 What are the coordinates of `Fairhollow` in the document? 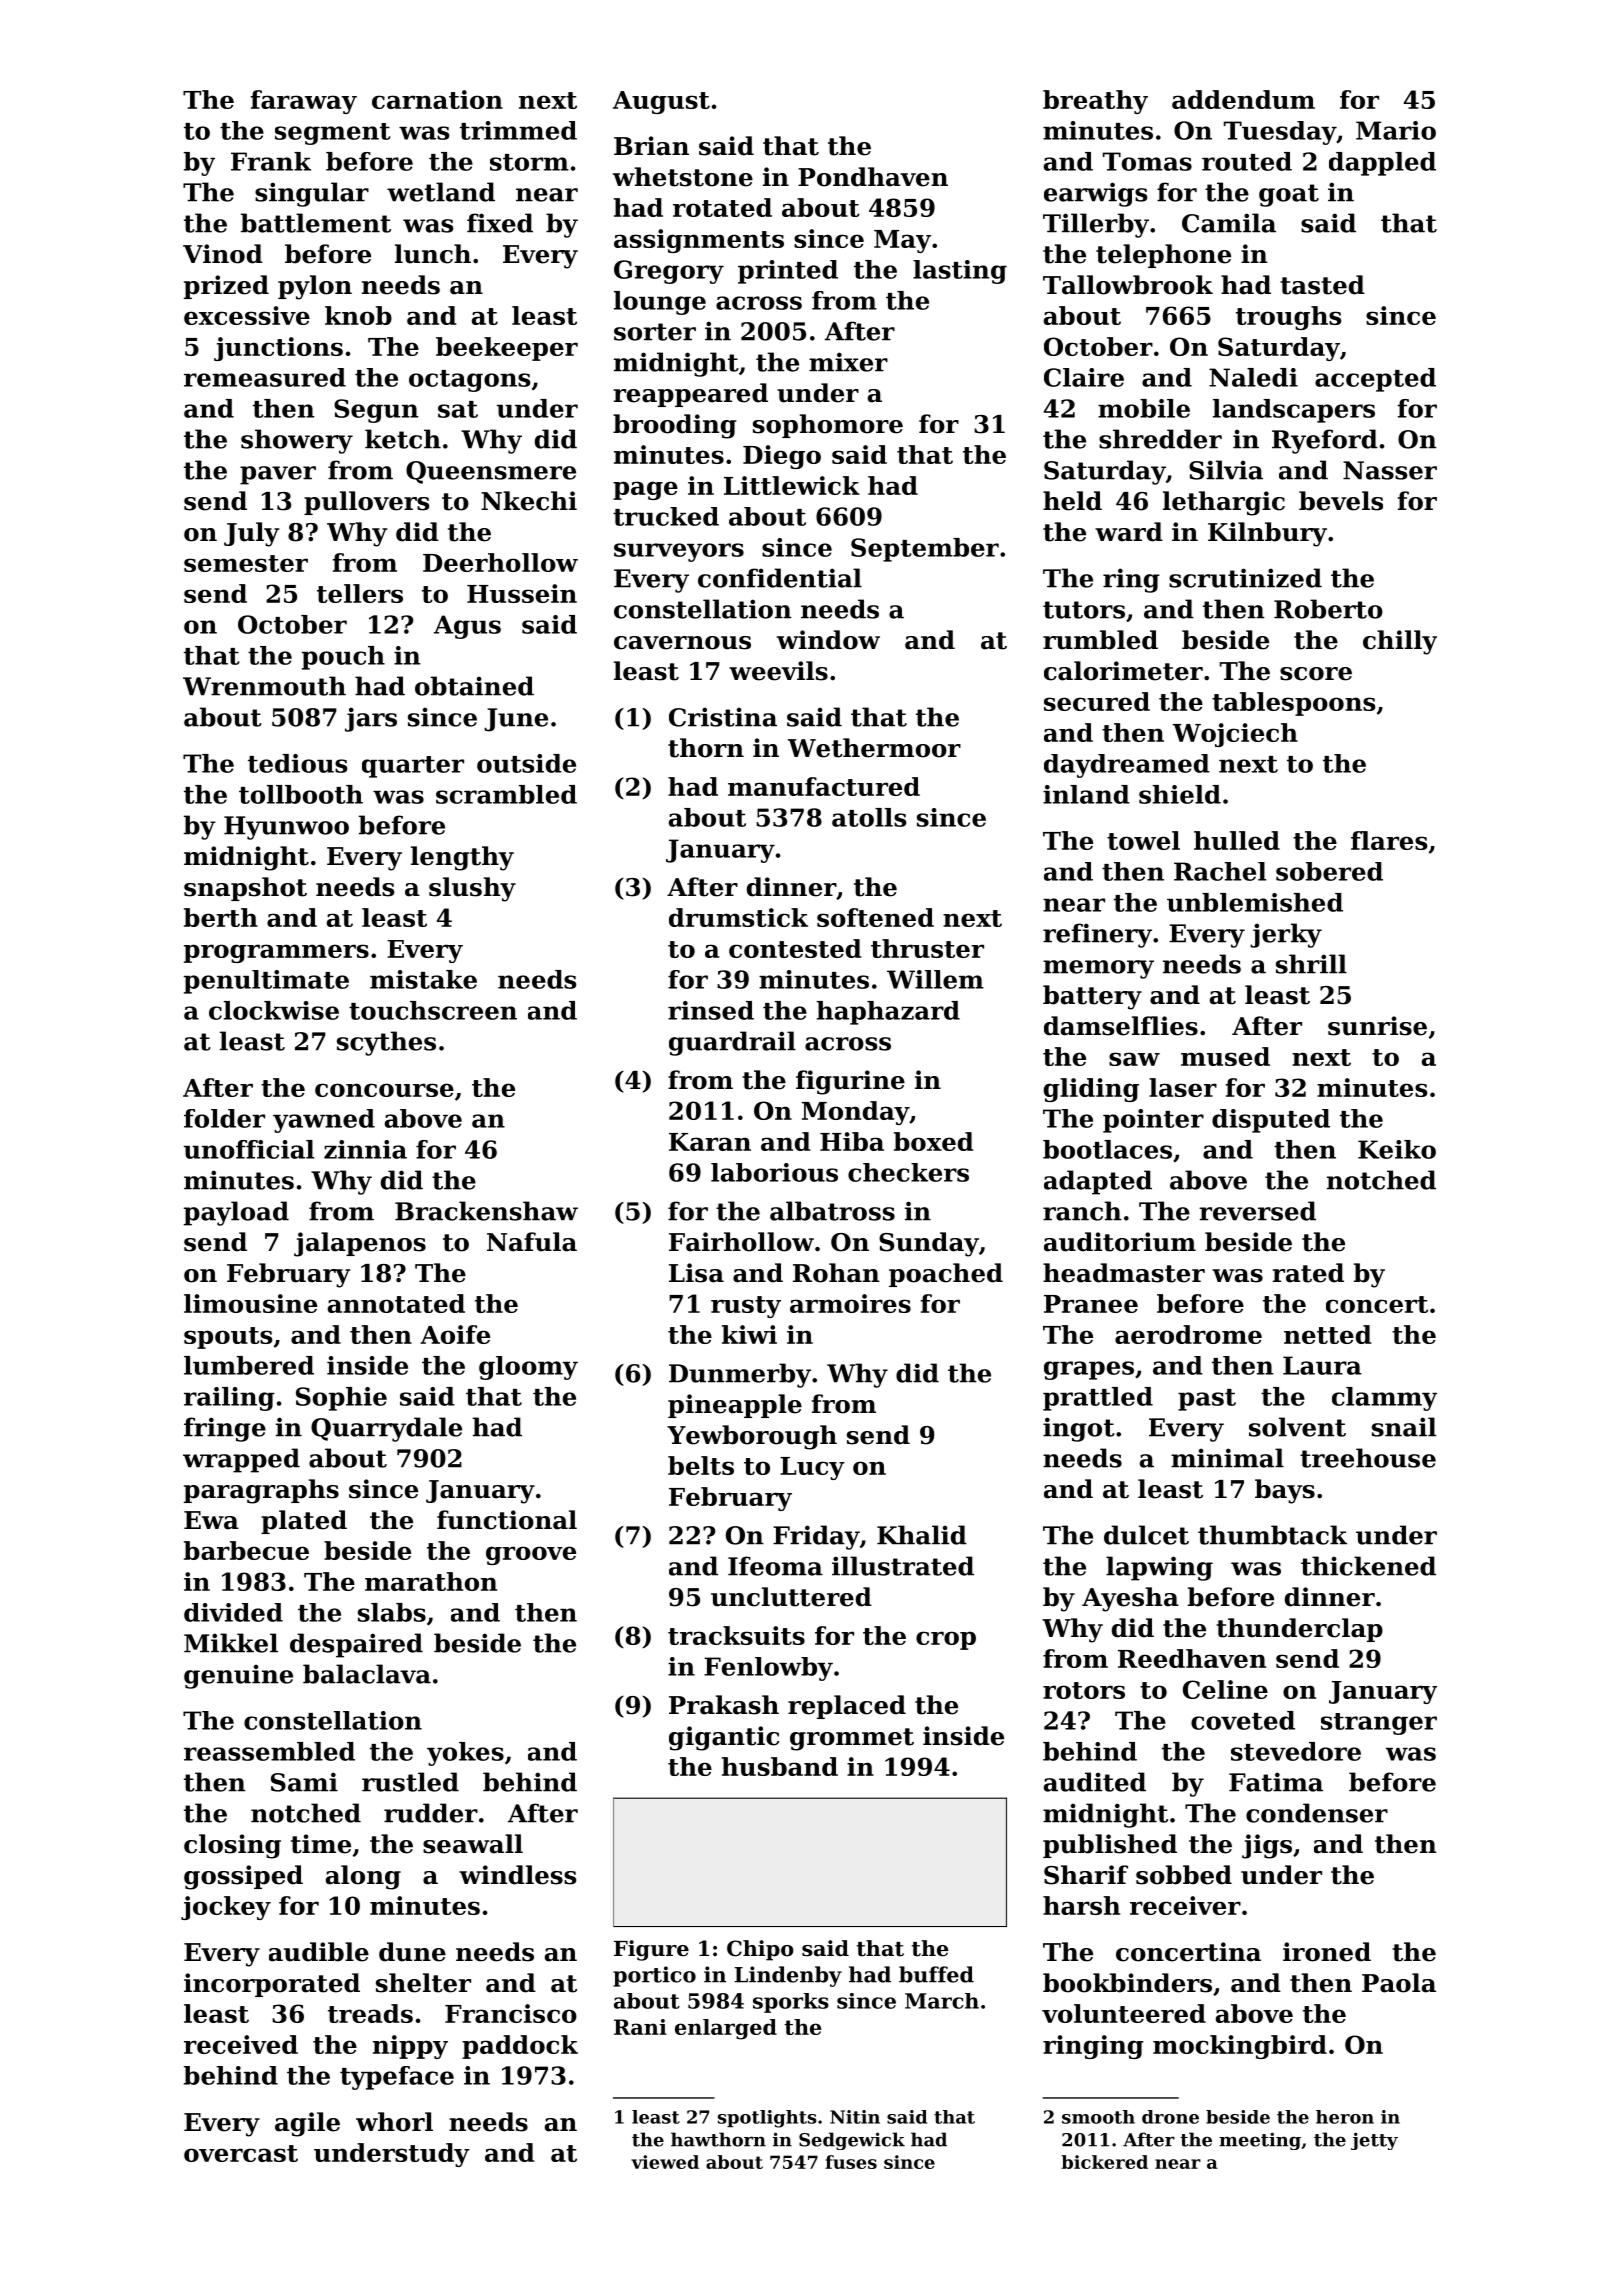 It's located at (741, 1242).
